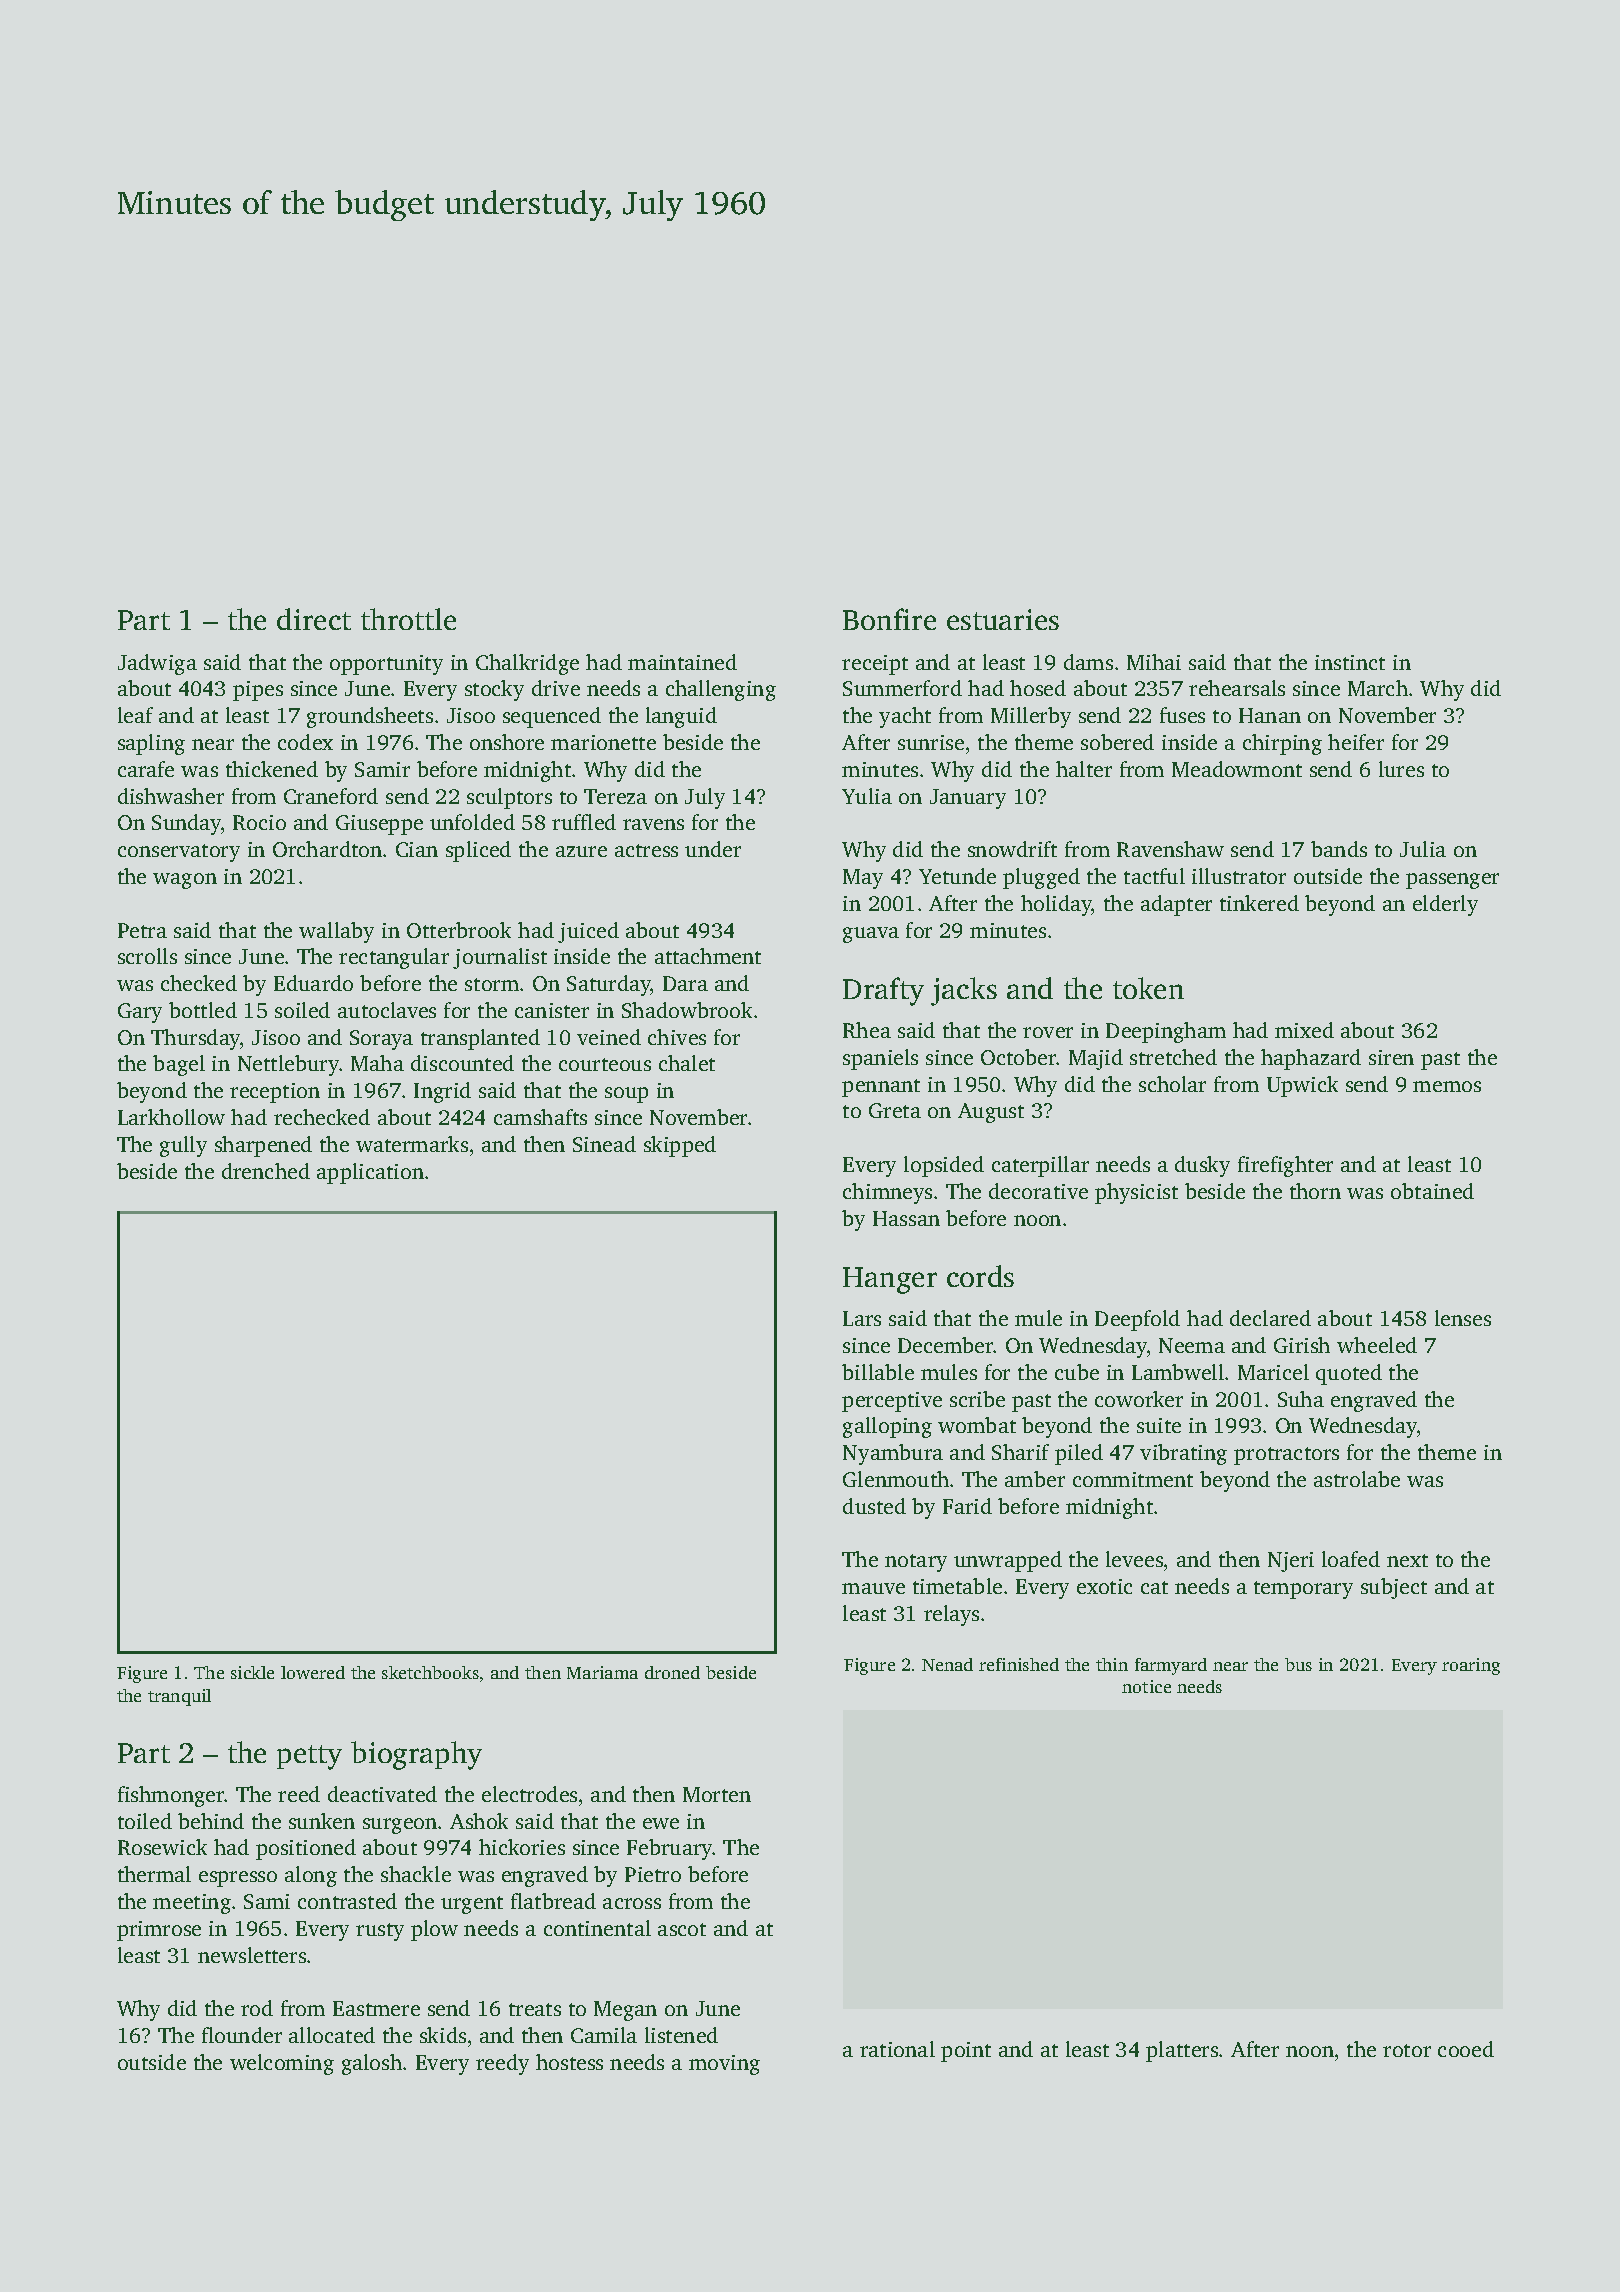 The width and height of the page is (1620, 2292). Describe the element at coordinates (1019, 1664) in the page. I see `refinished` at that location.
